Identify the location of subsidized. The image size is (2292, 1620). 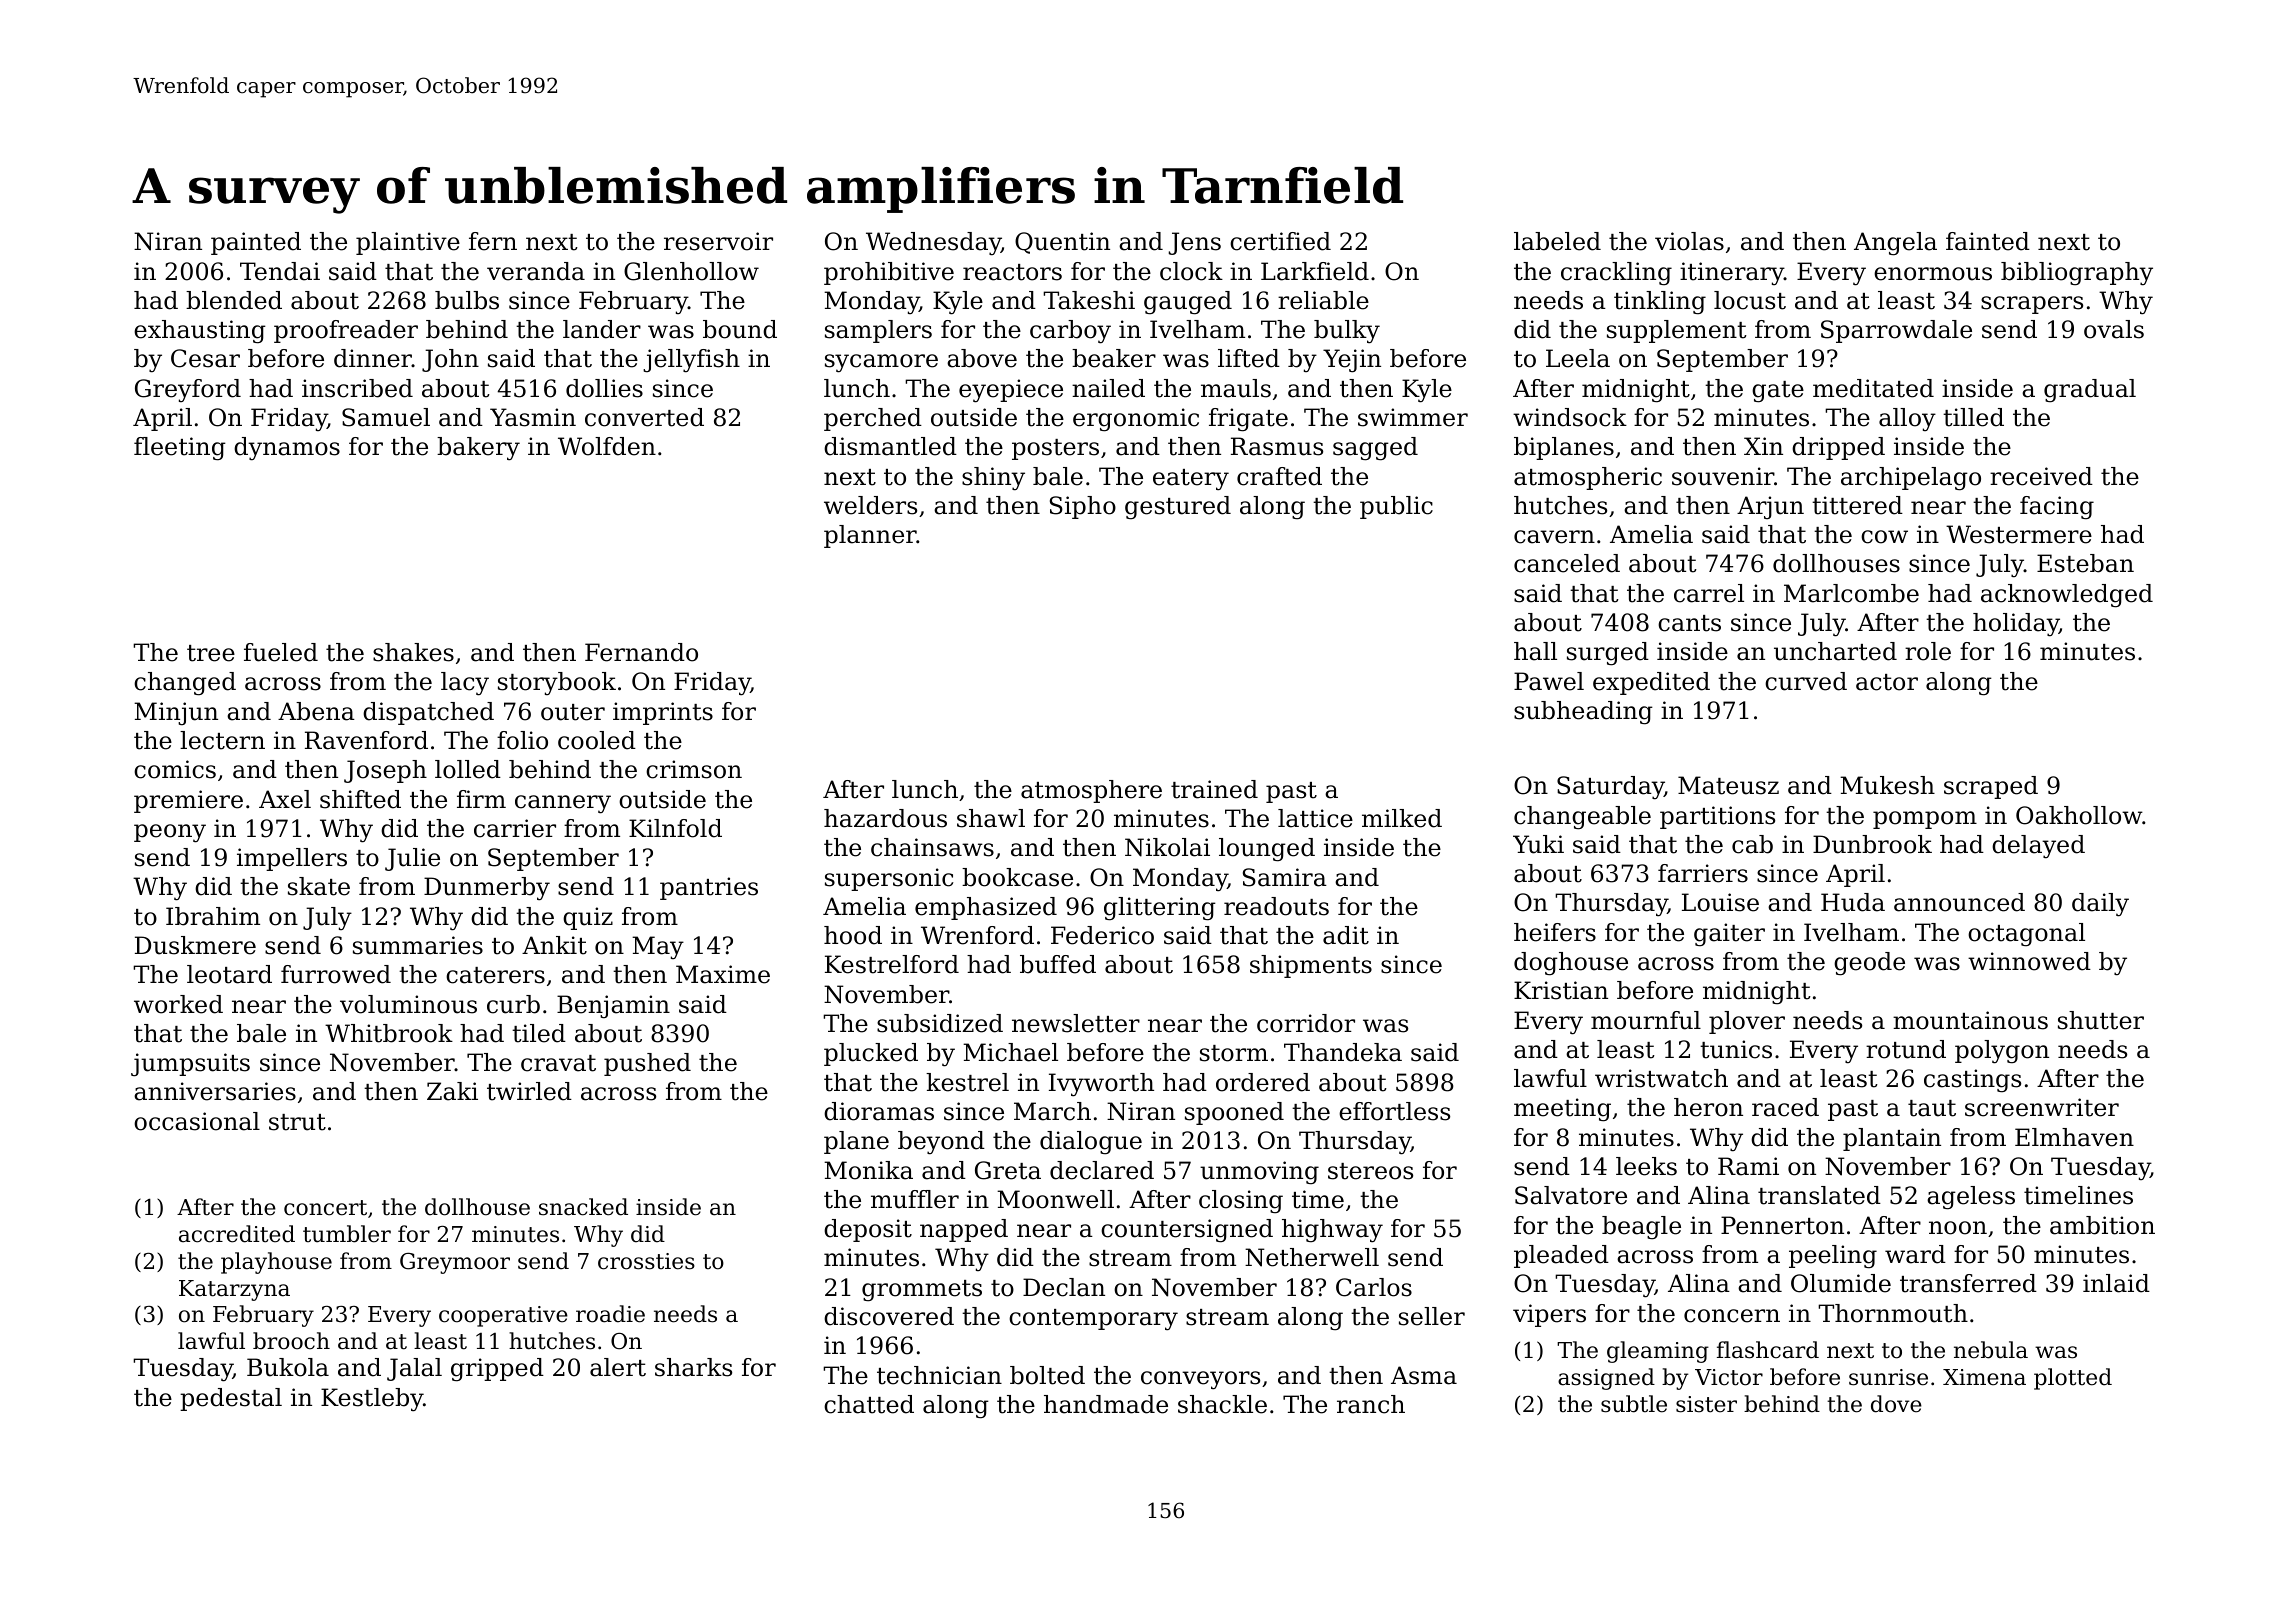
(940, 1023).
